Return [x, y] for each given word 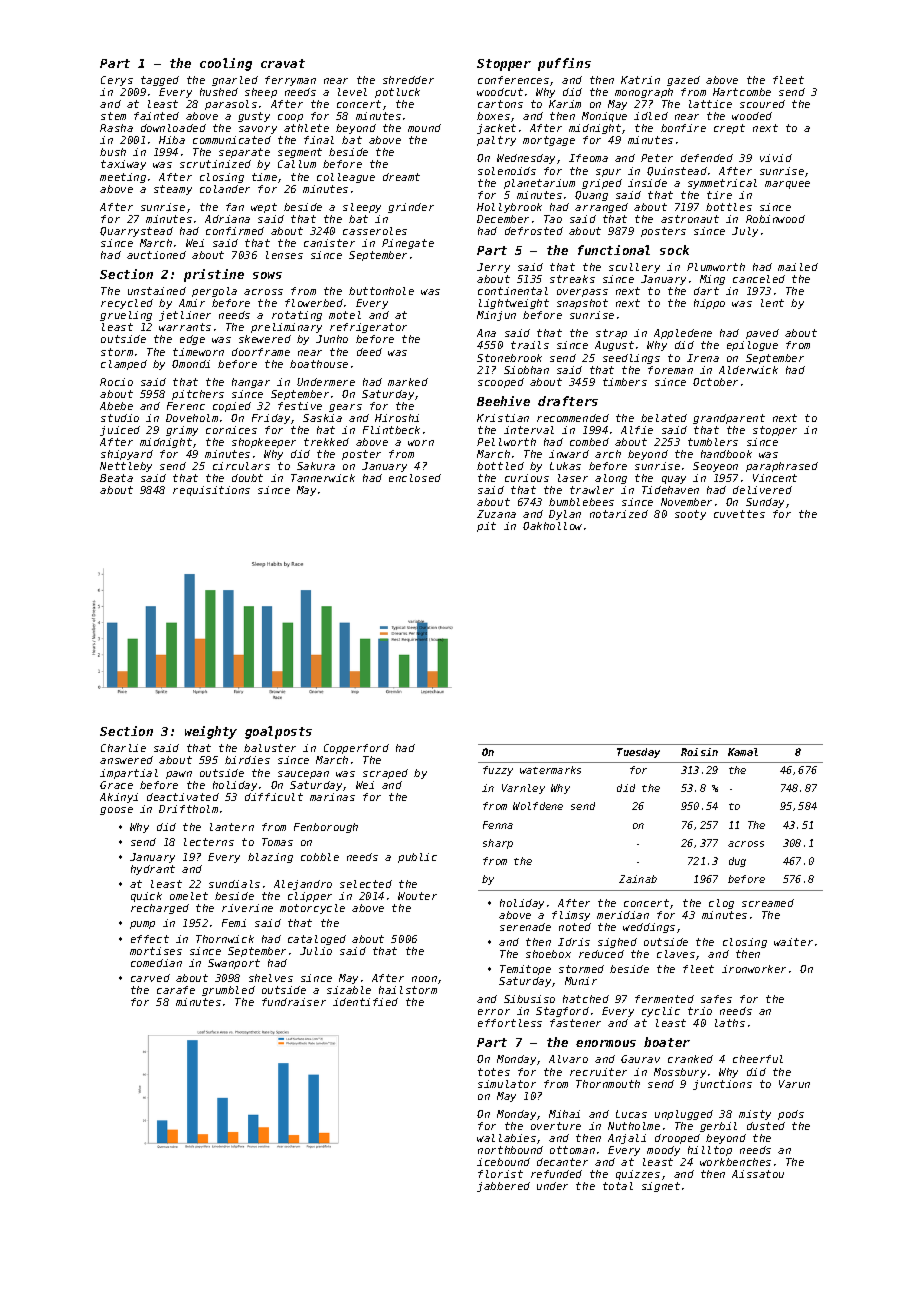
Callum [297, 164]
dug [737, 862]
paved [762, 334]
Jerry [493, 268]
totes [494, 1072]
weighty [211, 732]
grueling [126, 316]
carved [150, 978]
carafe [176, 990]
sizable [349, 990]
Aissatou [758, 1174]
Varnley [523, 789]
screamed [768, 903]
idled [651, 116]
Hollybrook [509, 208]
